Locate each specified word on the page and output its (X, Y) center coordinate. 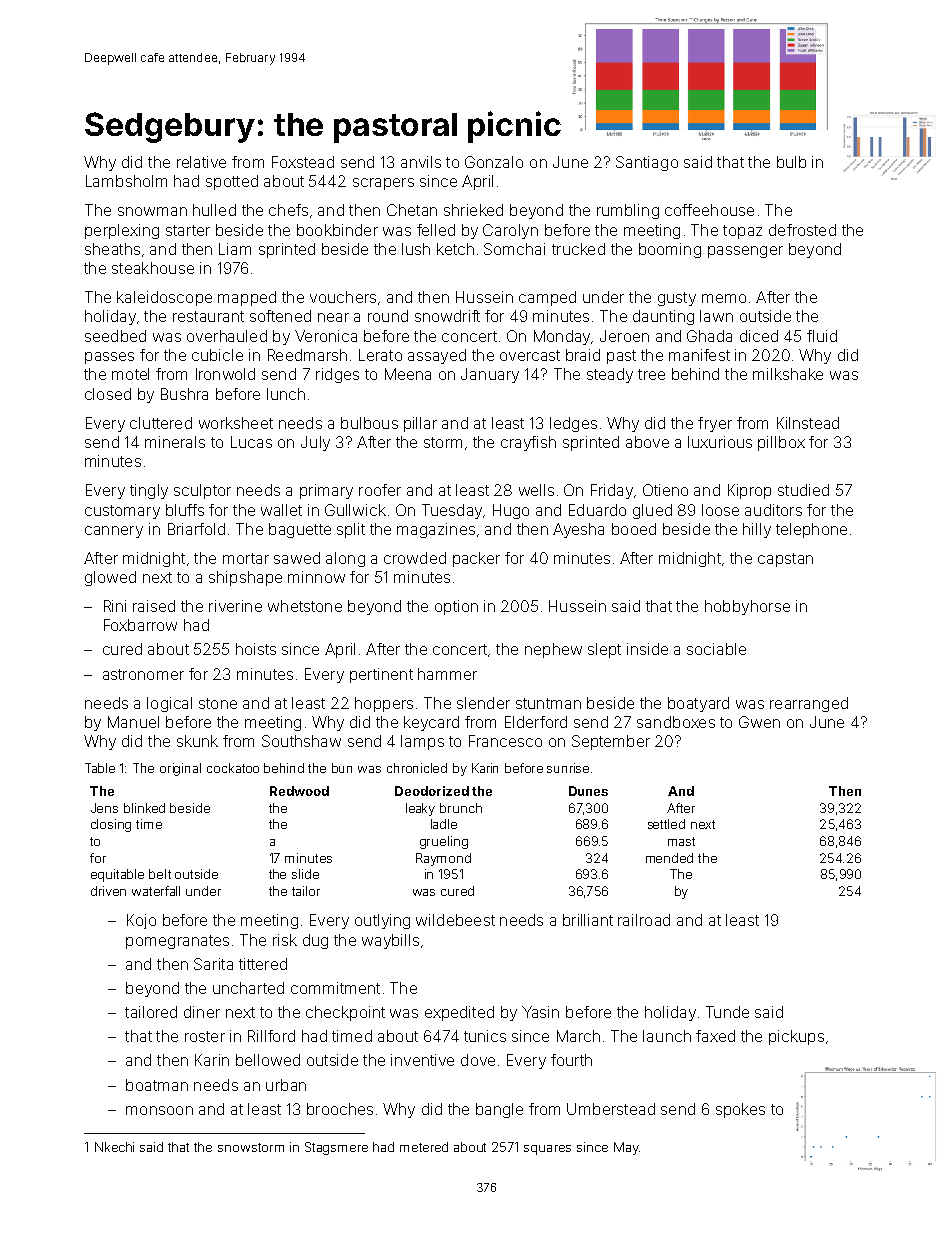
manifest (699, 355)
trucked (578, 249)
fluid (822, 336)
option (456, 607)
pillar (420, 424)
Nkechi (114, 1147)
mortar (246, 558)
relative (201, 162)
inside (647, 649)
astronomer (143, 674)
